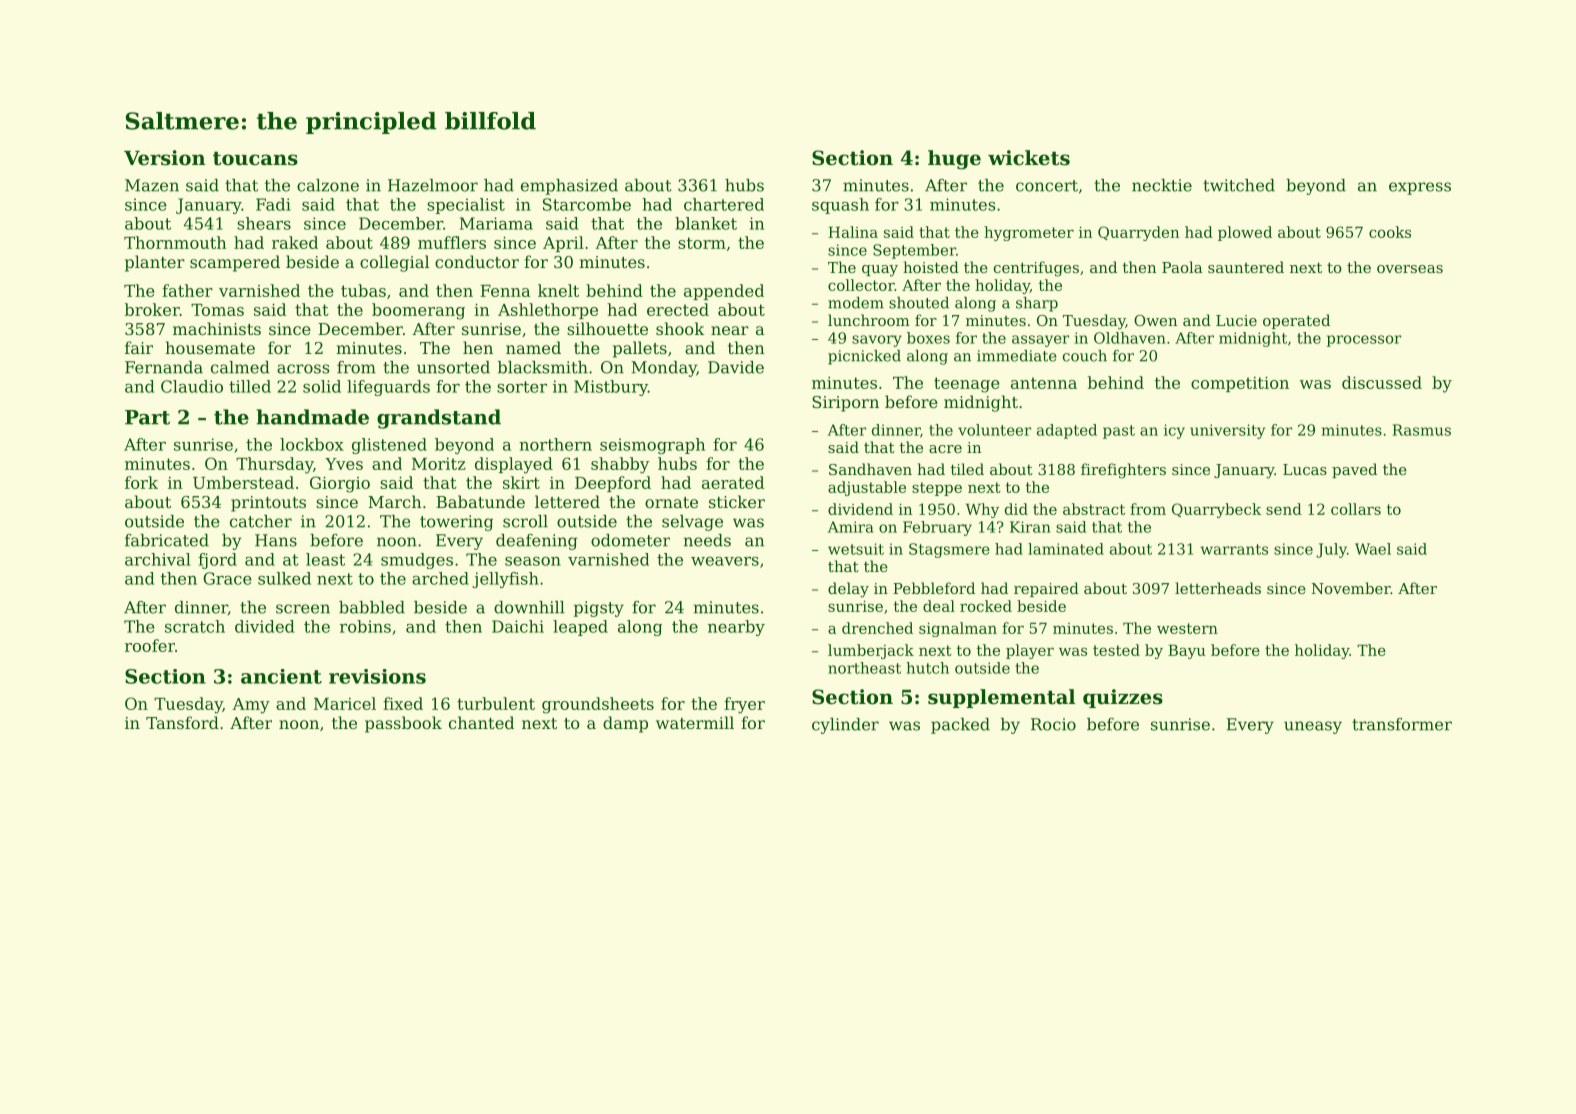 Image resolution: width=1576 pixels, height=1114 pixels. What do you see at coordinates (625, 724) in the document?
I see `damp` at bounding box center [625, 724].
